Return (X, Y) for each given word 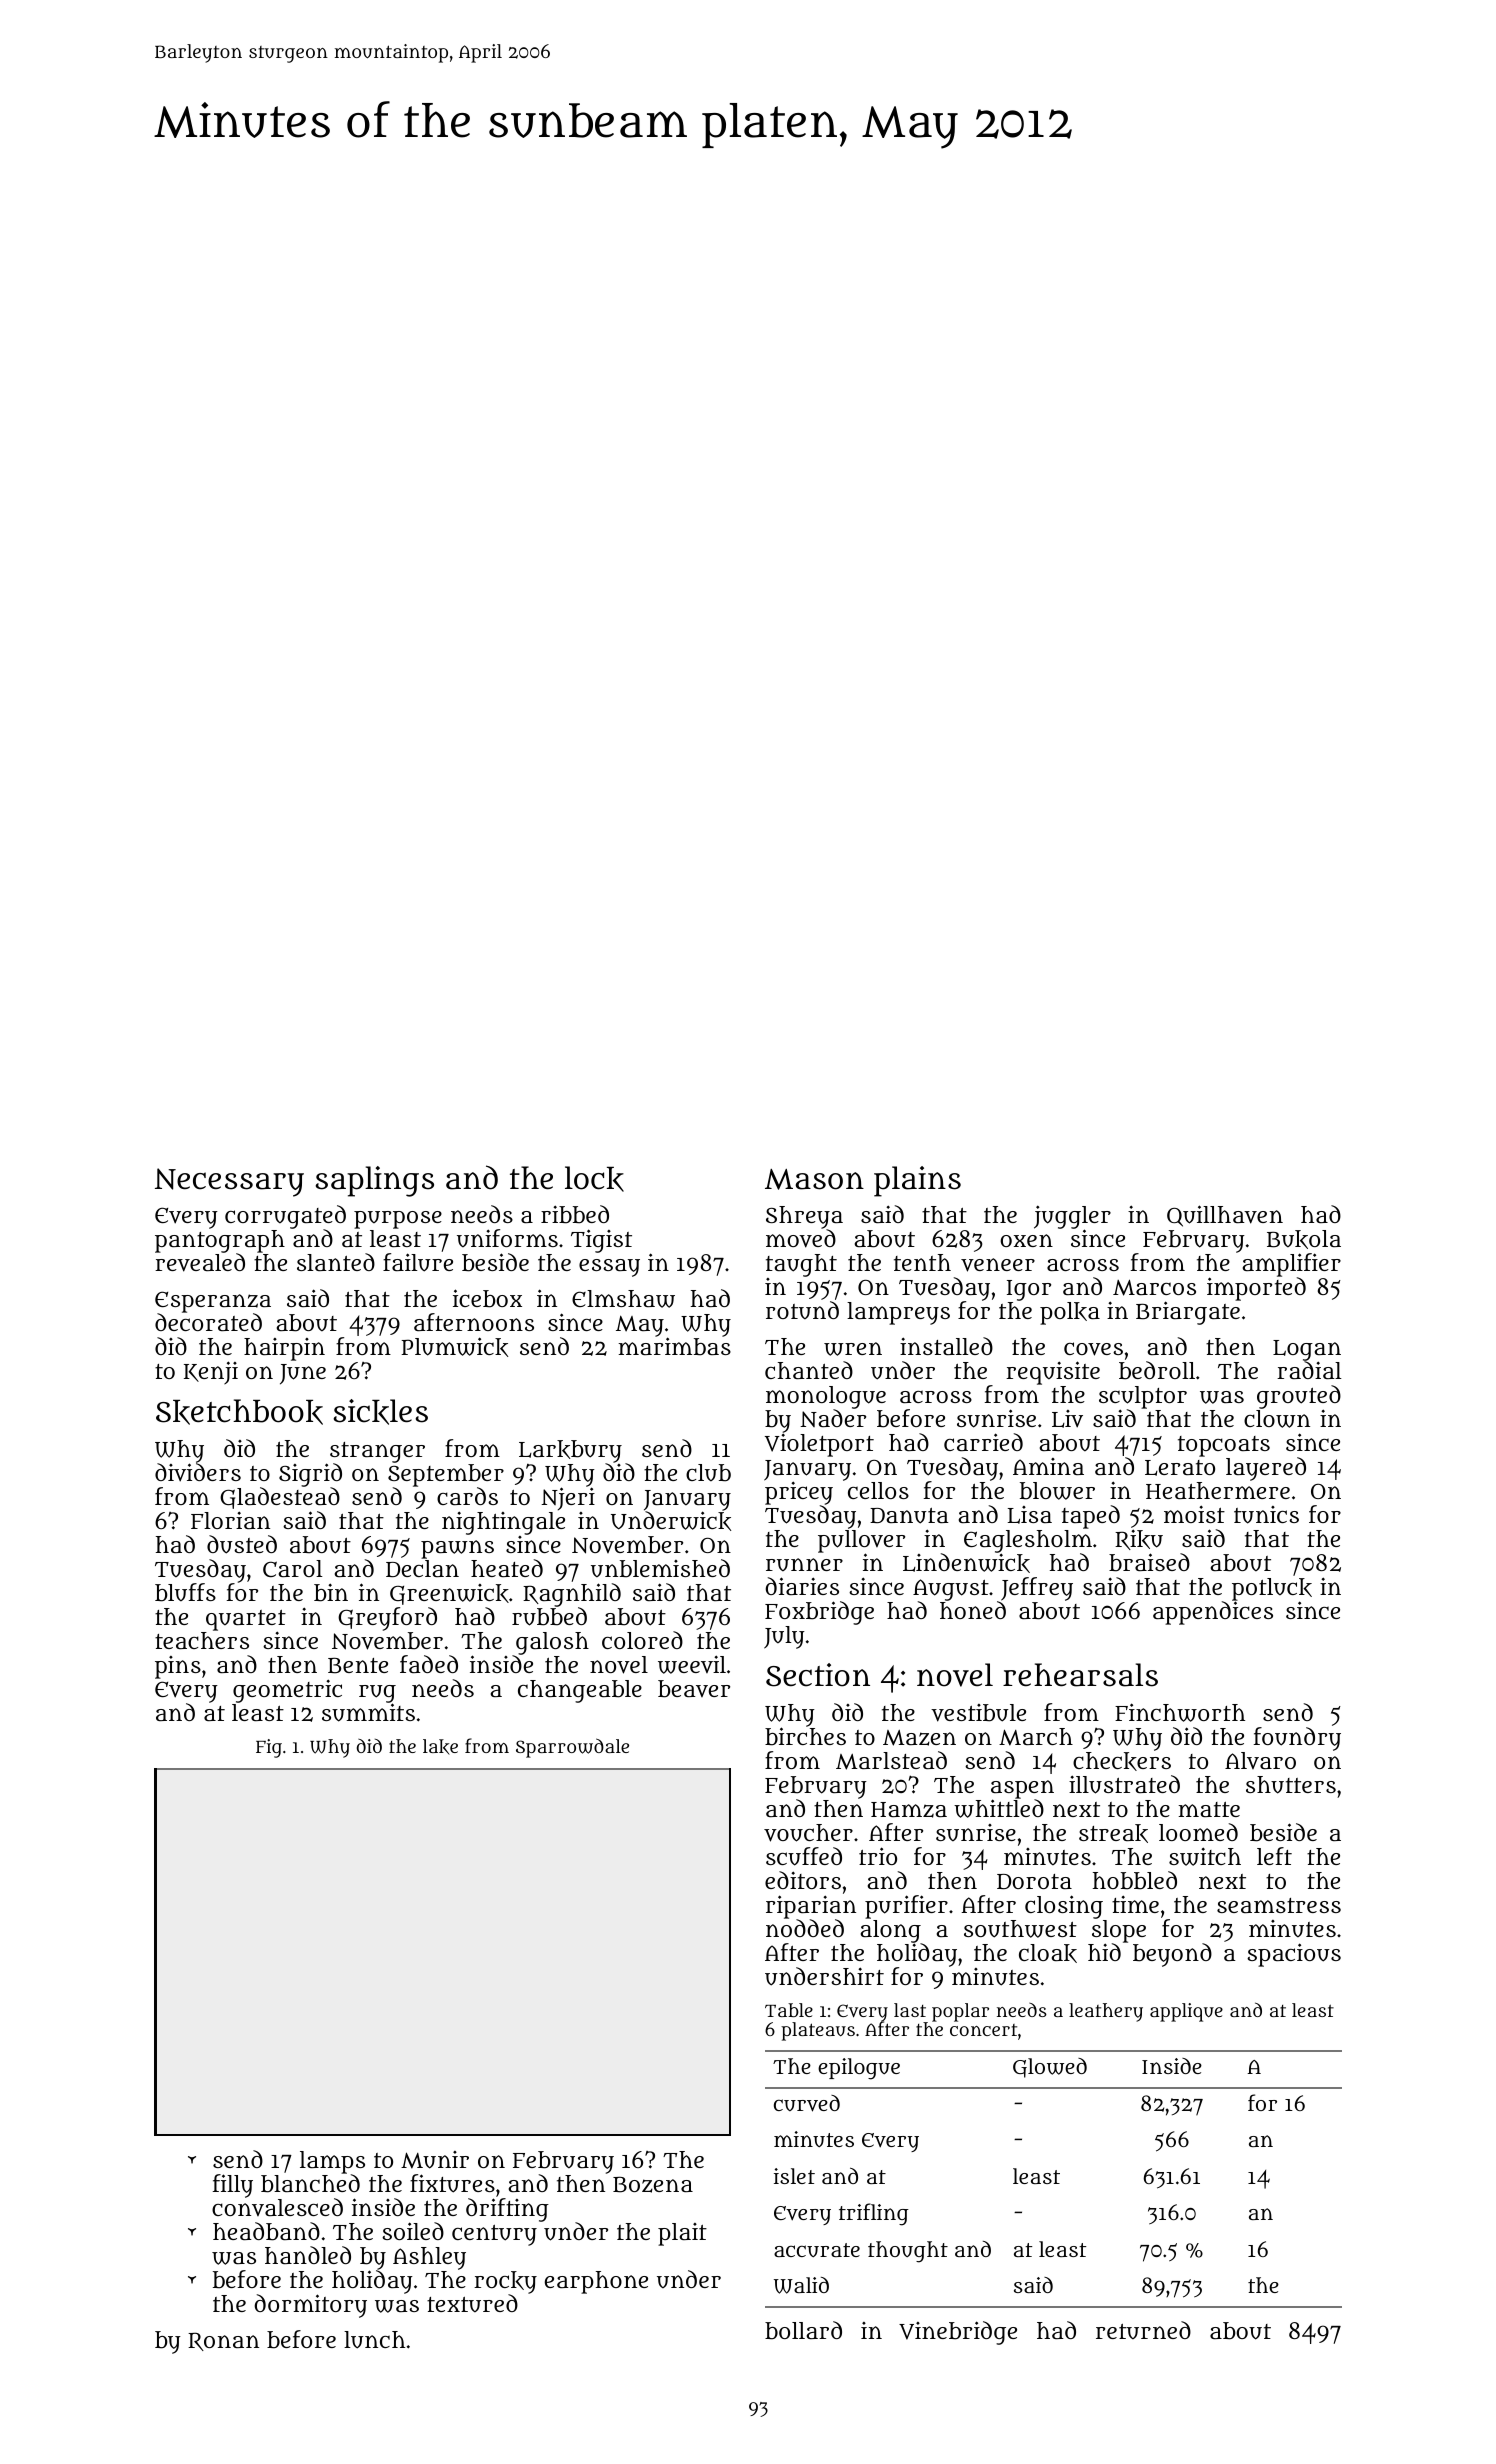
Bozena (653, 2184)
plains (917, 1181)
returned (1143, 2330)
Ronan (223, 2341)
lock (594, 1179)
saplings (375, 1181)
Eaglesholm (1028, 1542)
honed (973, 1610)
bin (331, 1592)
